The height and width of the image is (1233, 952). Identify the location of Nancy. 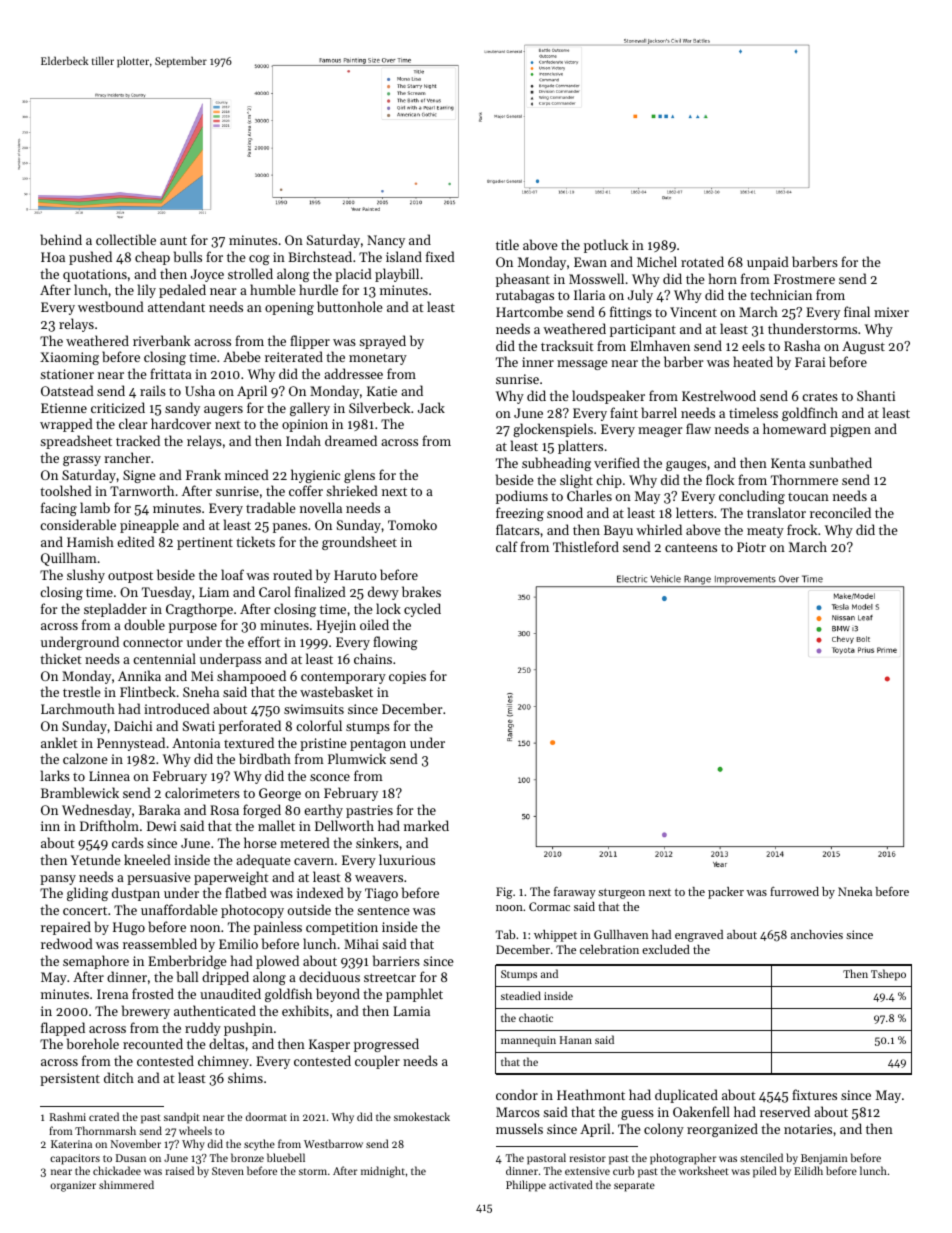
(386, 241).
